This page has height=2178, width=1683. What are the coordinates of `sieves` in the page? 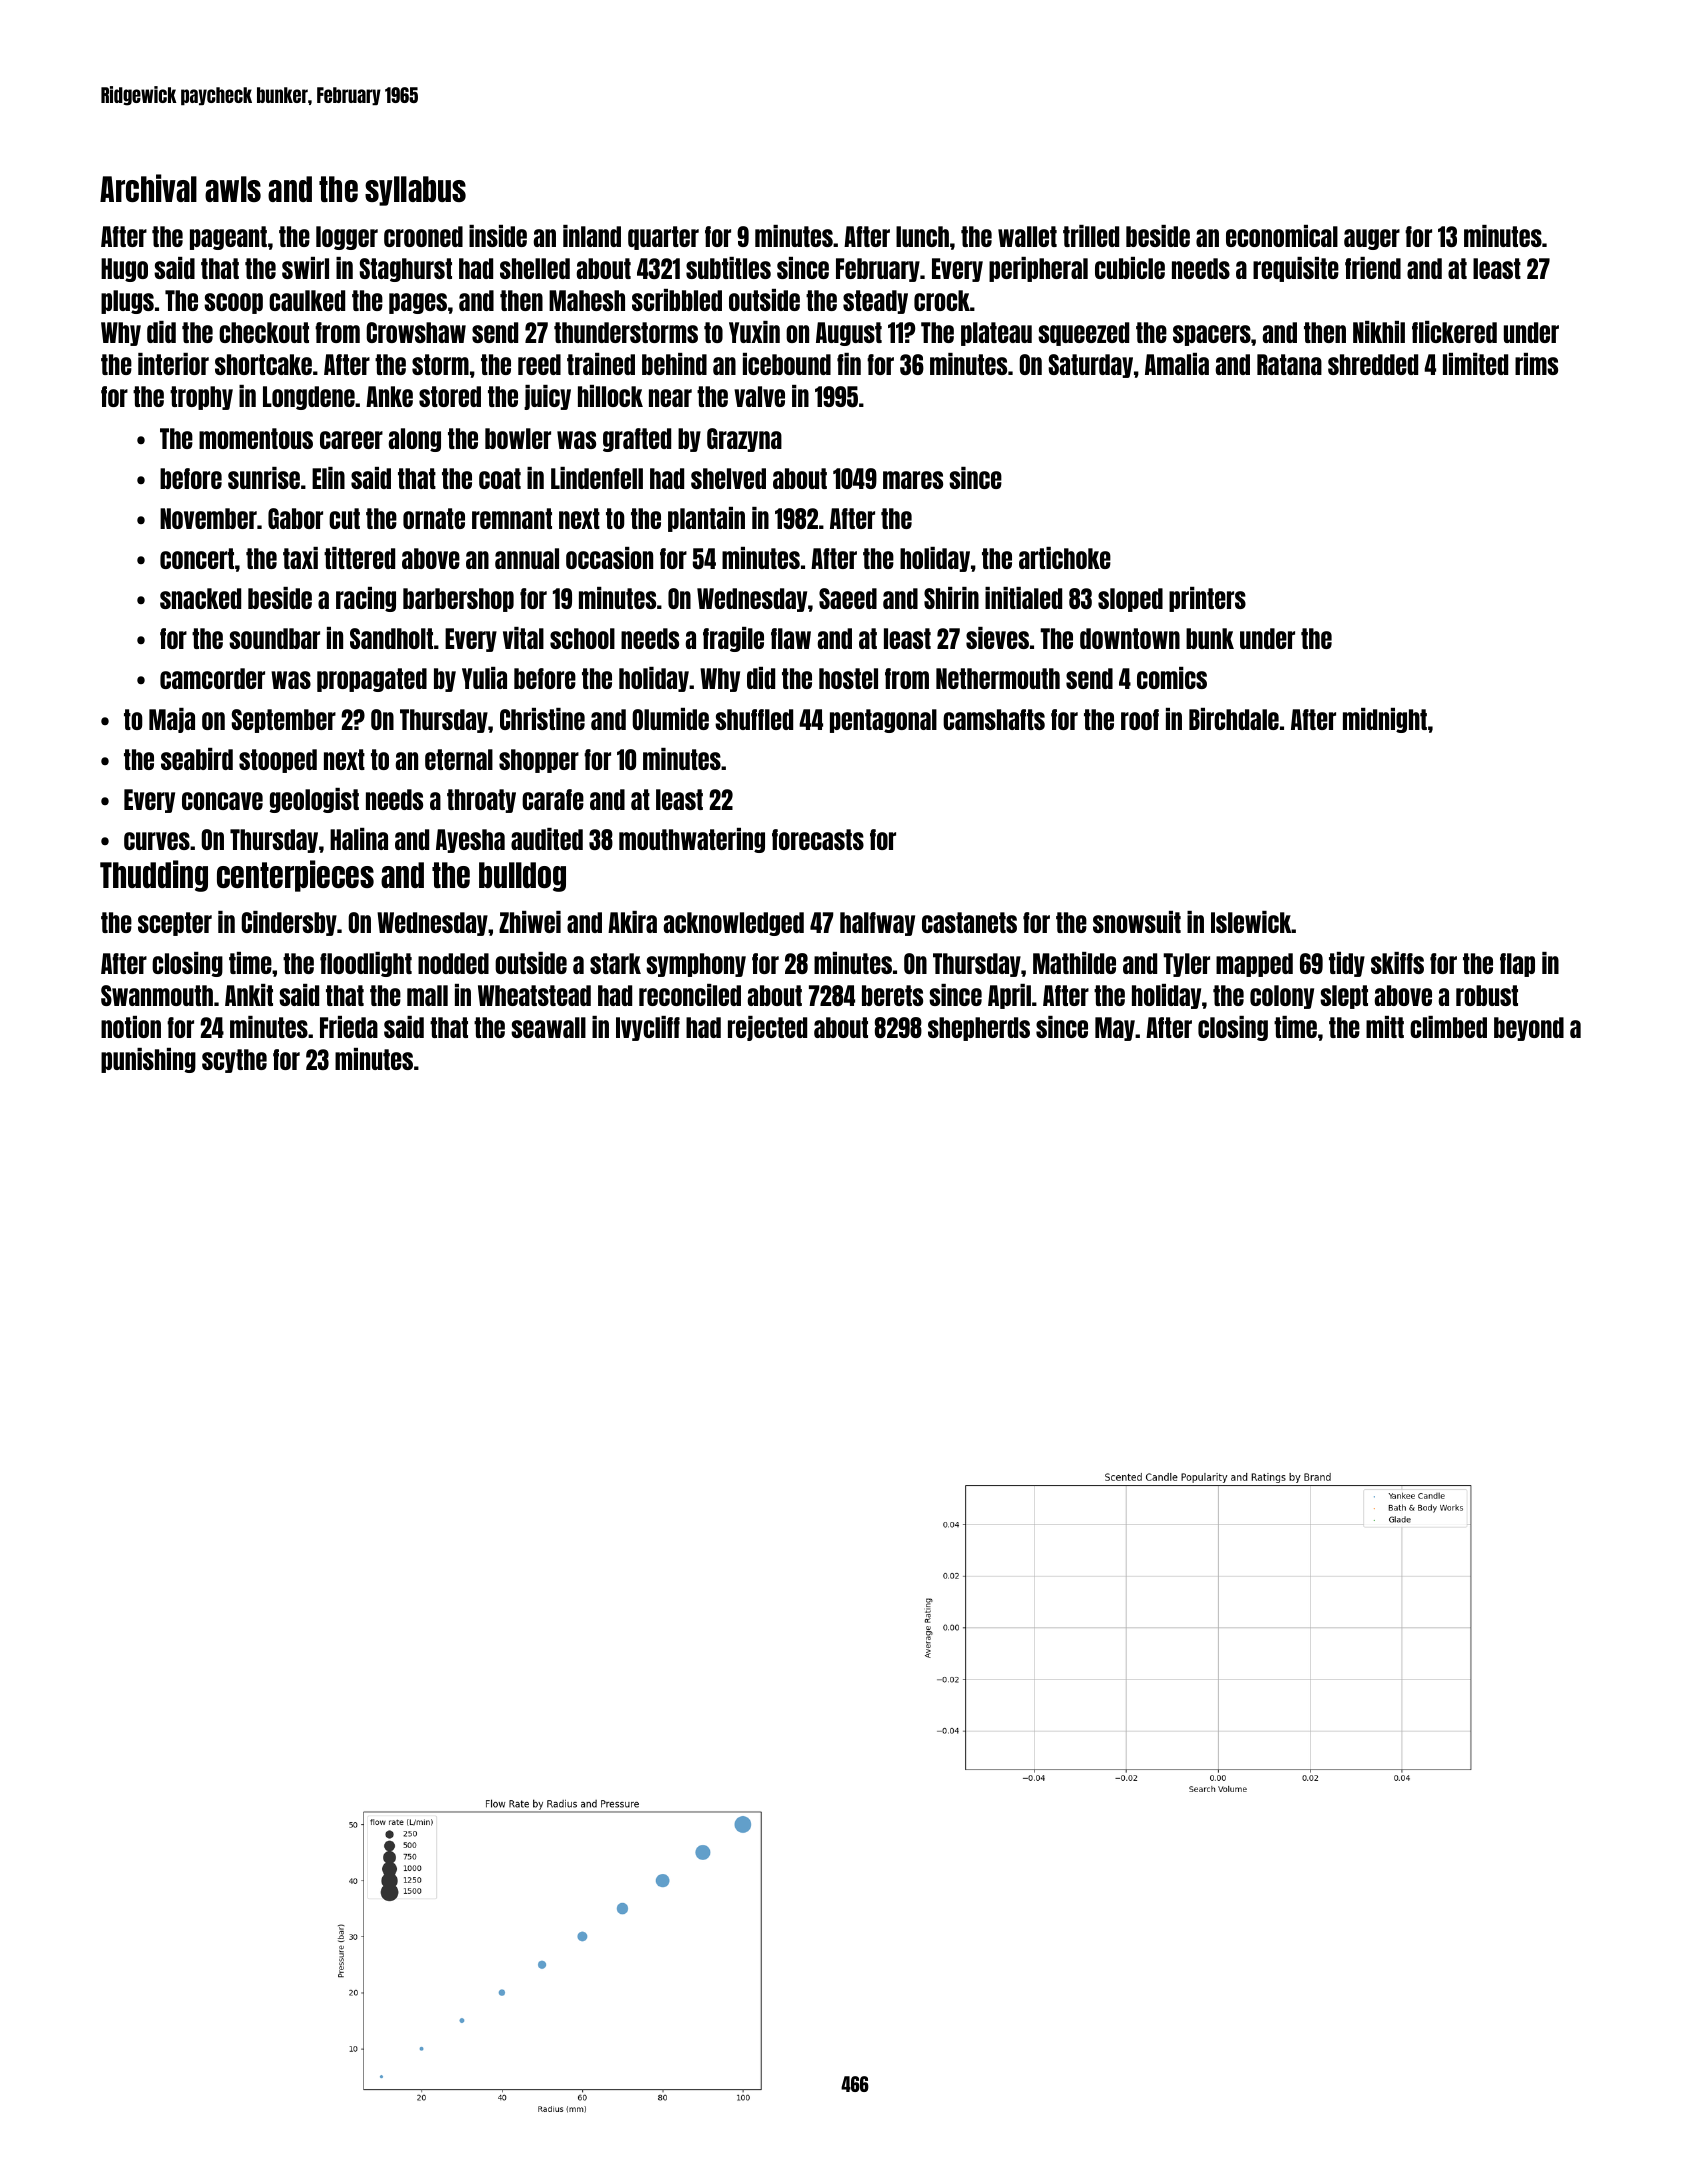 It's located at (997, 638).
